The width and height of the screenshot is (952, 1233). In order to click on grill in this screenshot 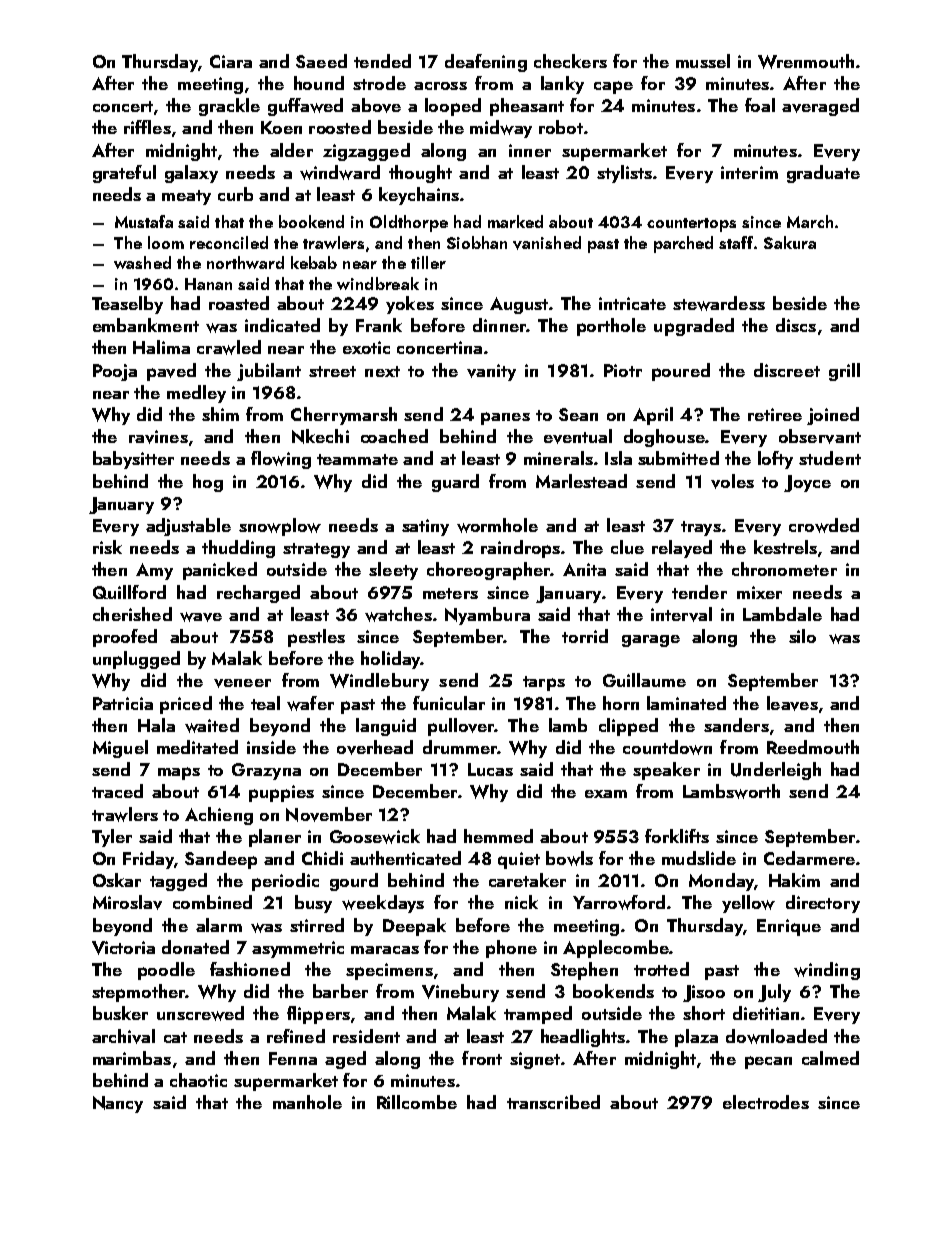, I will do `click(844, 372)`.
